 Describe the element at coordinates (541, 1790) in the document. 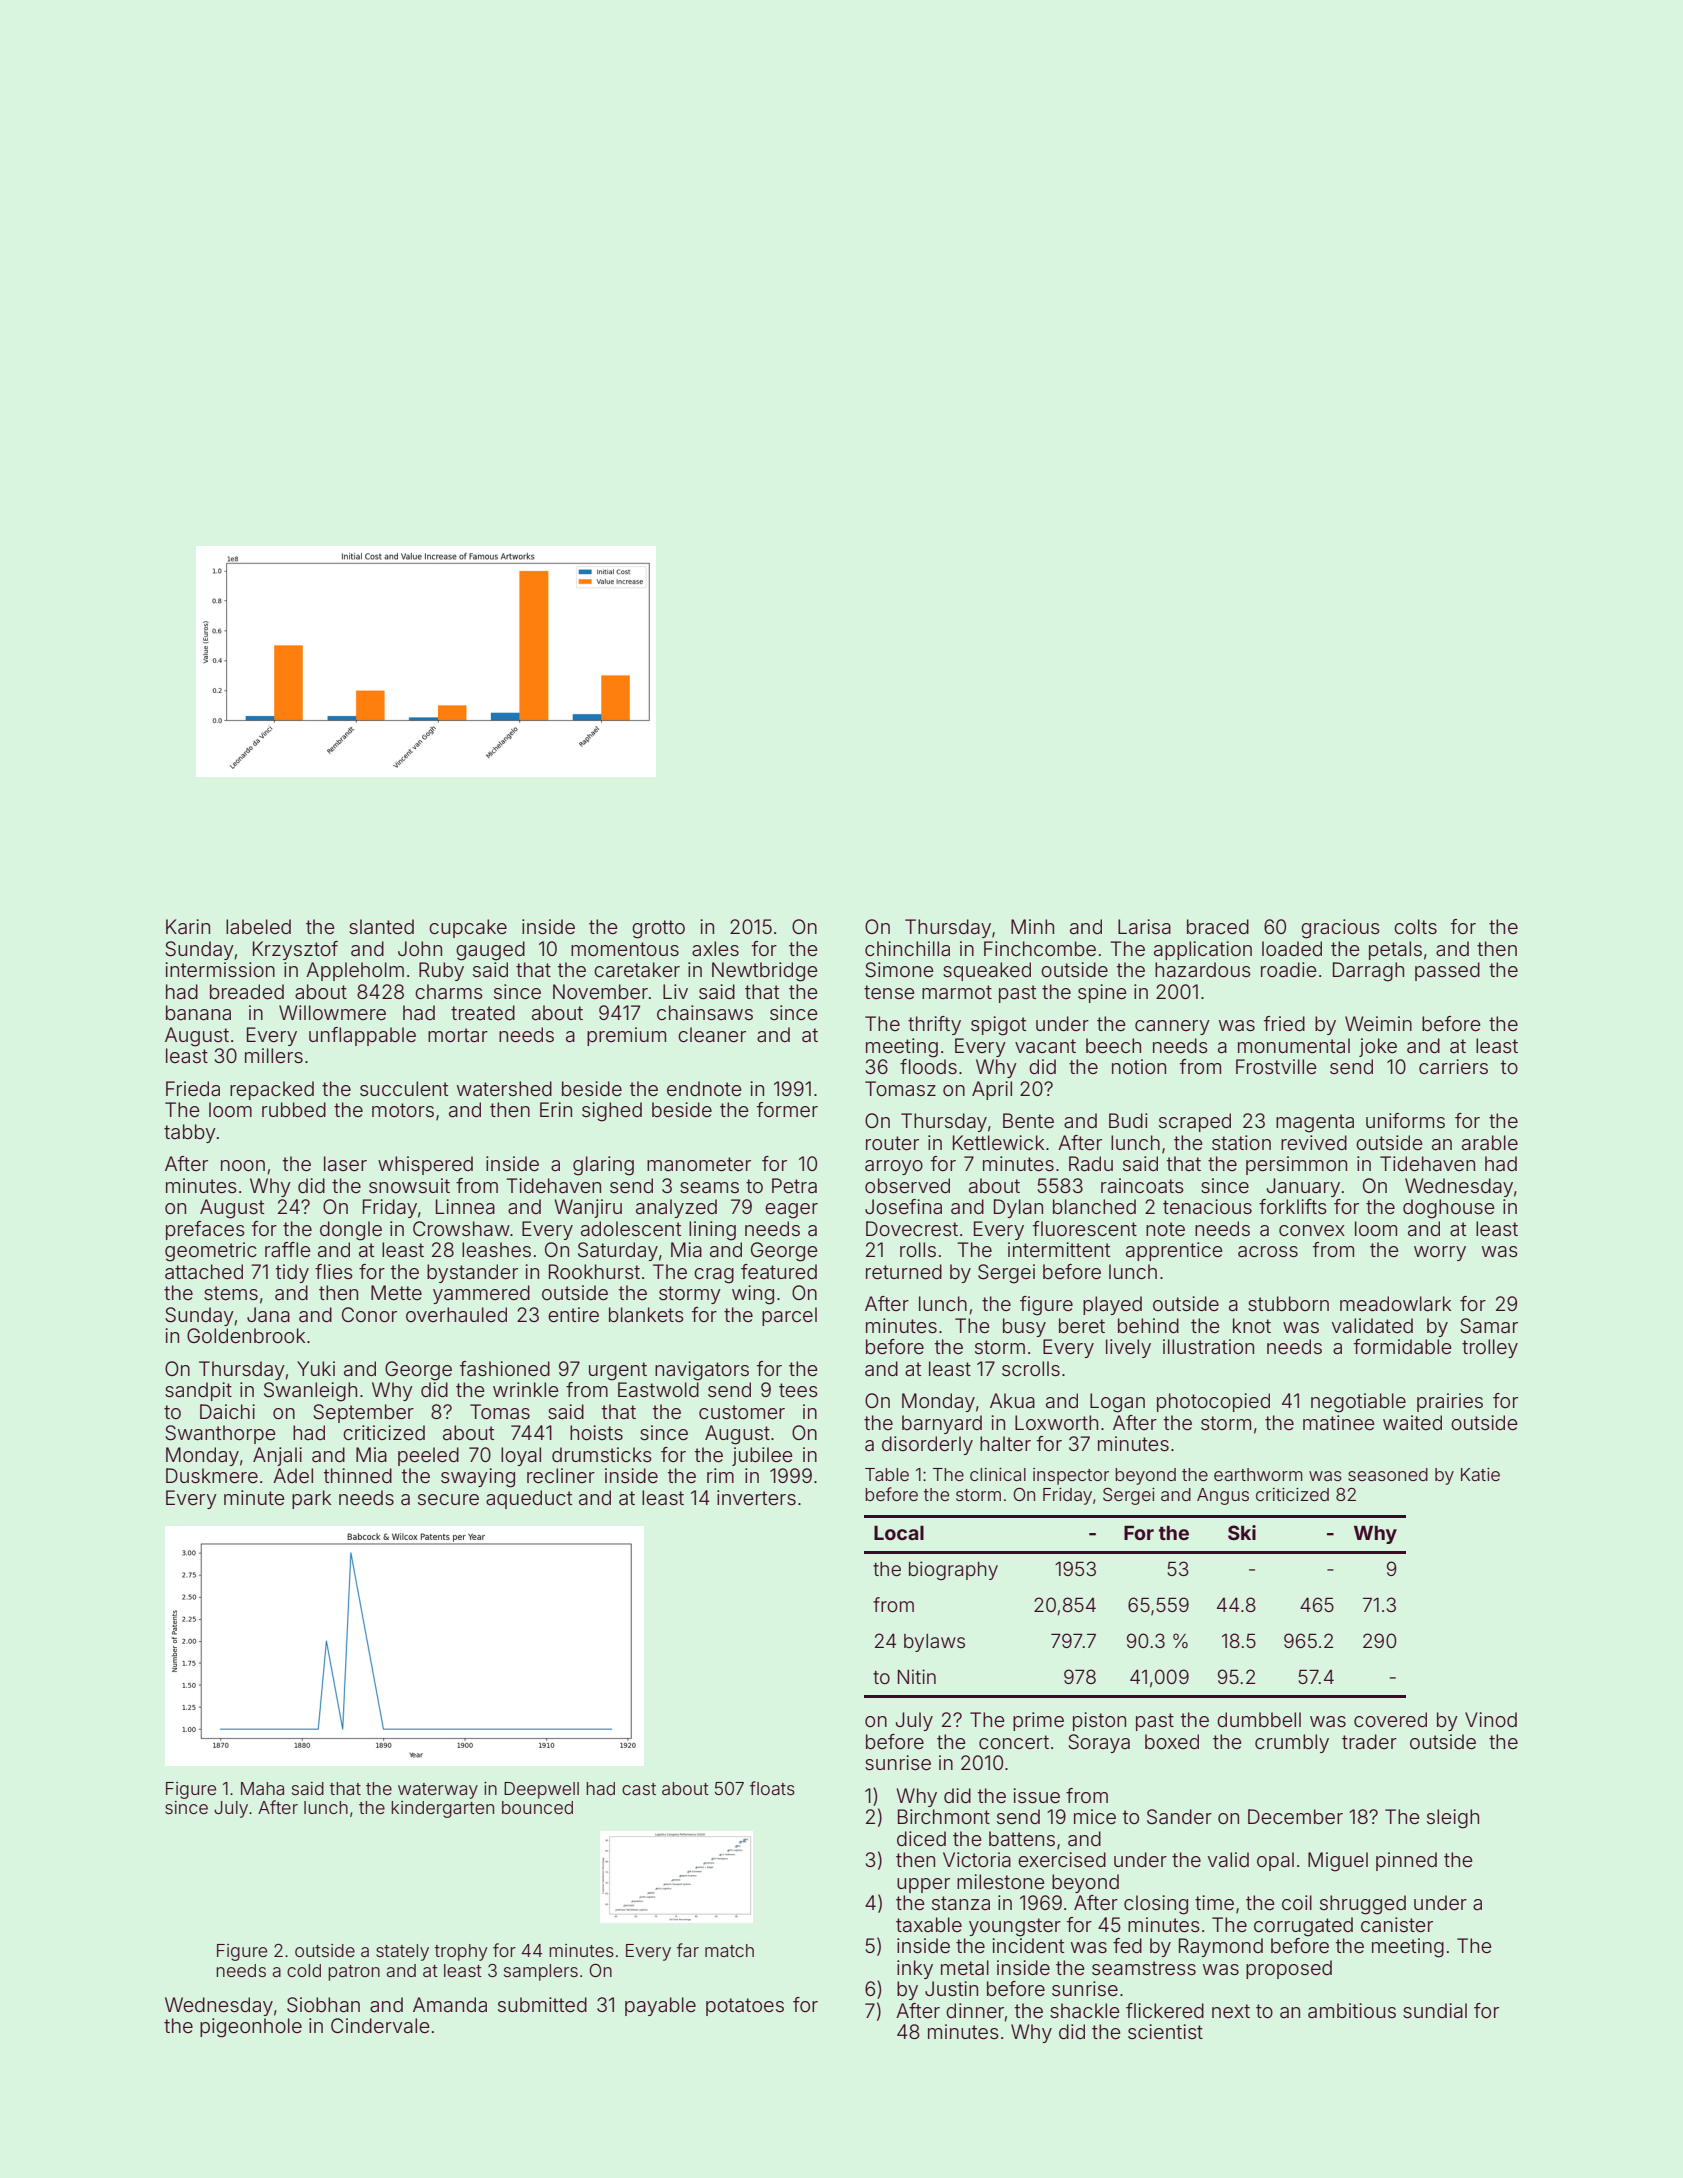

I see `Deepwell` at that location.
